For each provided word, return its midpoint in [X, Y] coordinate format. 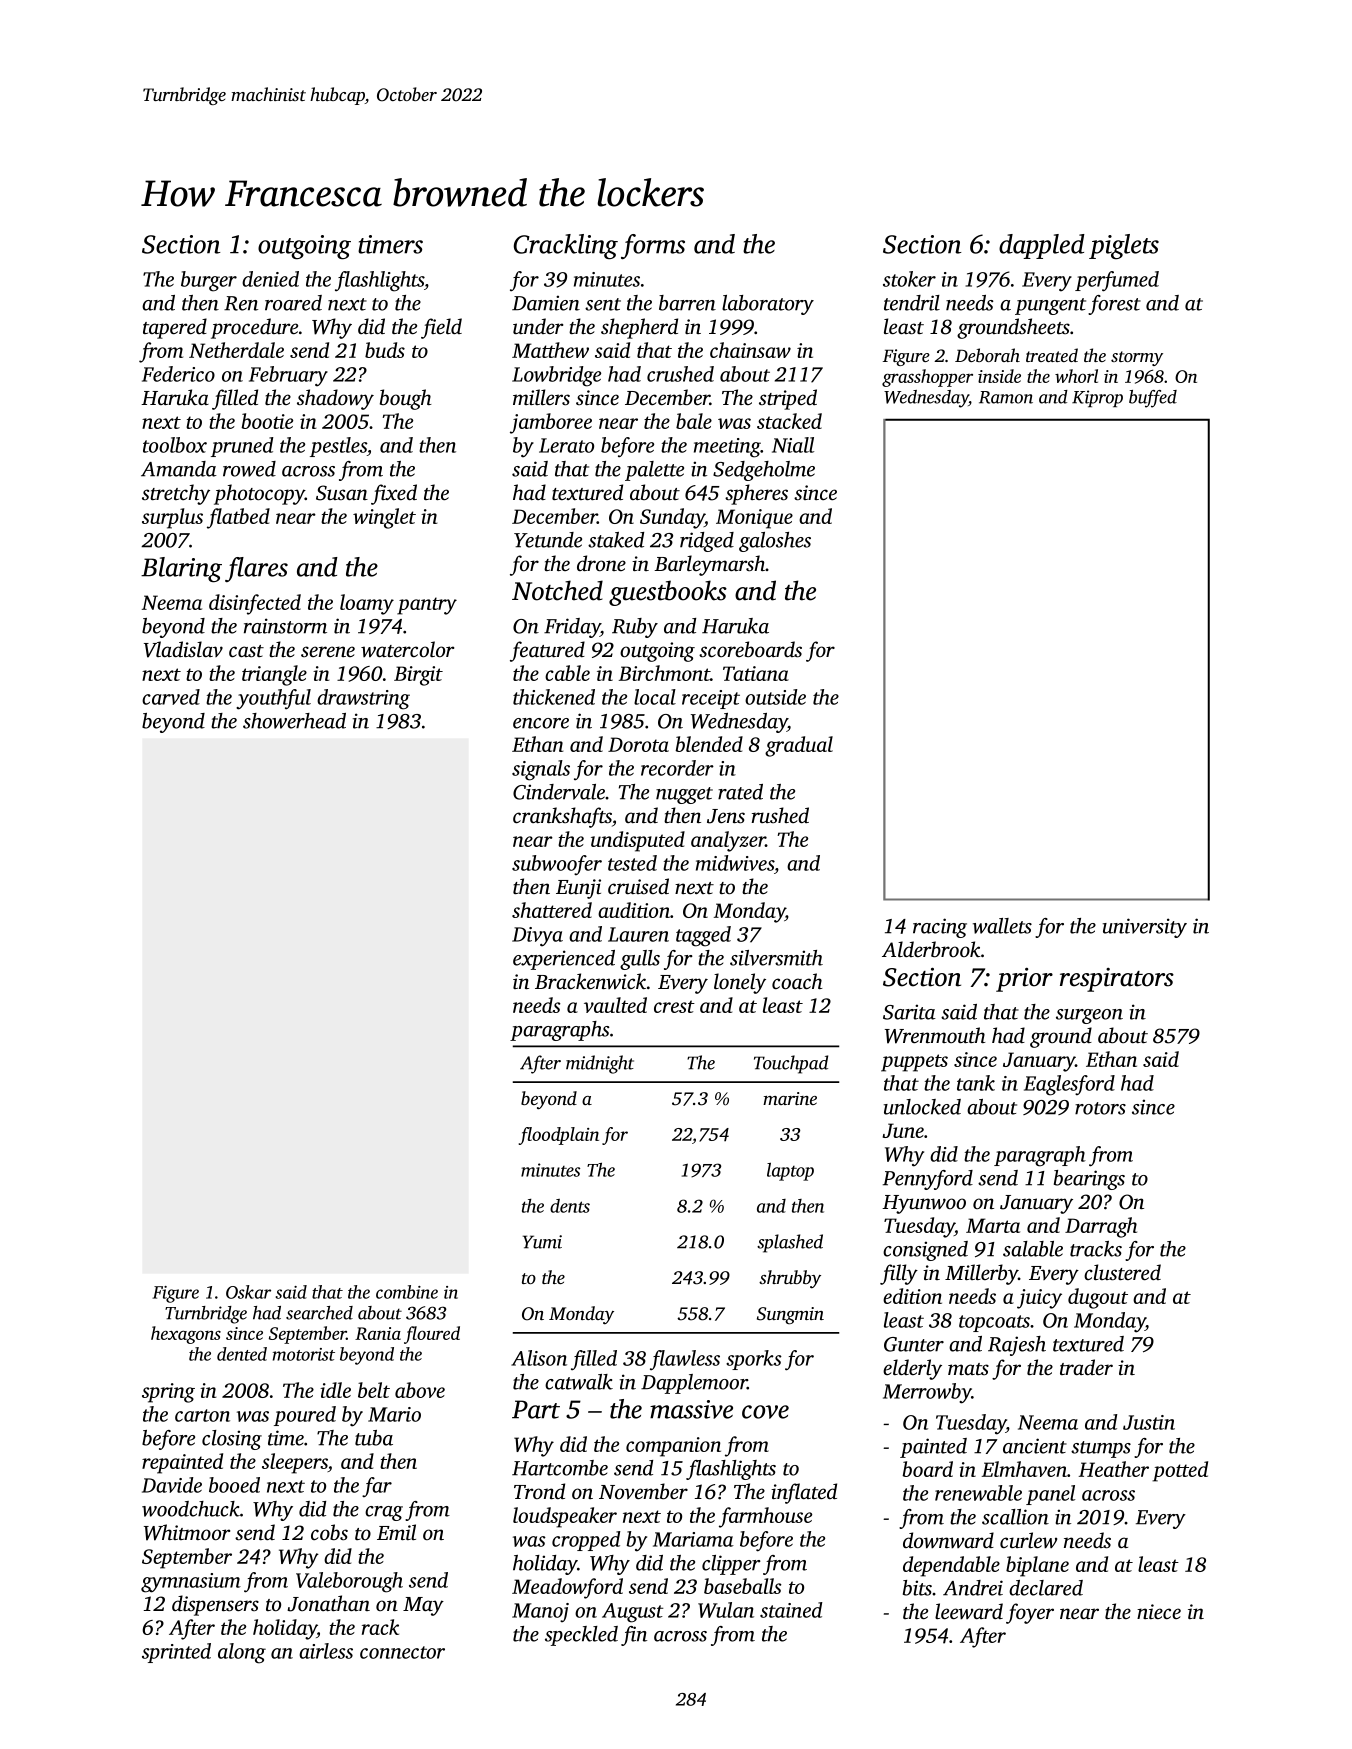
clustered [1122, 1272]
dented [242, 1354]
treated [1052, 355]
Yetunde [548, 540]
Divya [537, 937]
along [242, 1653]
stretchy [176, 494]
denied [270, 279]
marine [790, 1098]
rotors [1100, 1108]
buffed [1153, 399]
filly [899, 1274]
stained [791, 1610]
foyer [1030, 1613]
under [538, 326]
